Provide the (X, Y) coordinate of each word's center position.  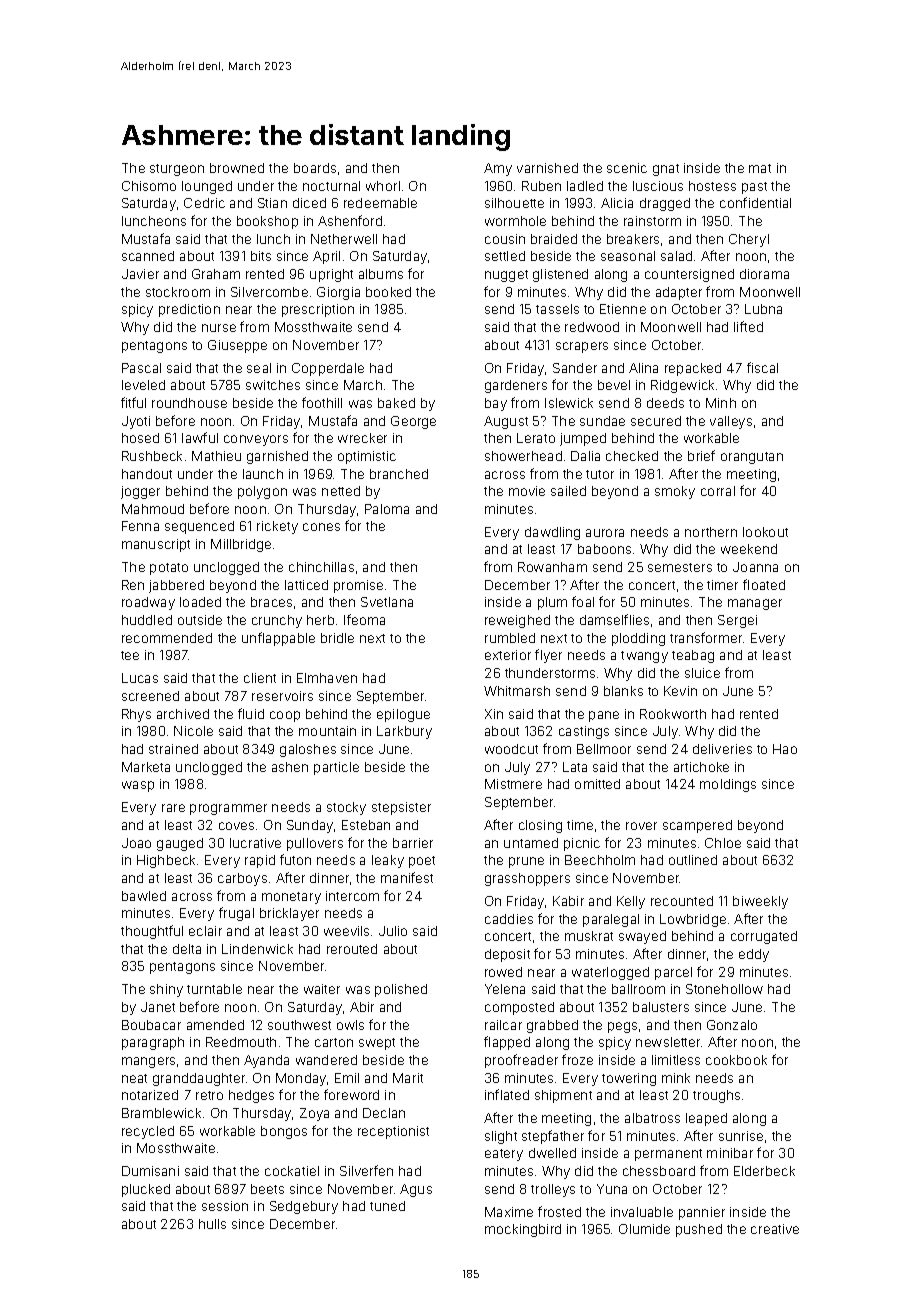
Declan (384, 1113)
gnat (666, 170)
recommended (167, 638)
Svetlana (387, 602)
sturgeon (177, 170)
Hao (785, 749)
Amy (498, 169)
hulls (212, 1224)
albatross (652, 1118)
